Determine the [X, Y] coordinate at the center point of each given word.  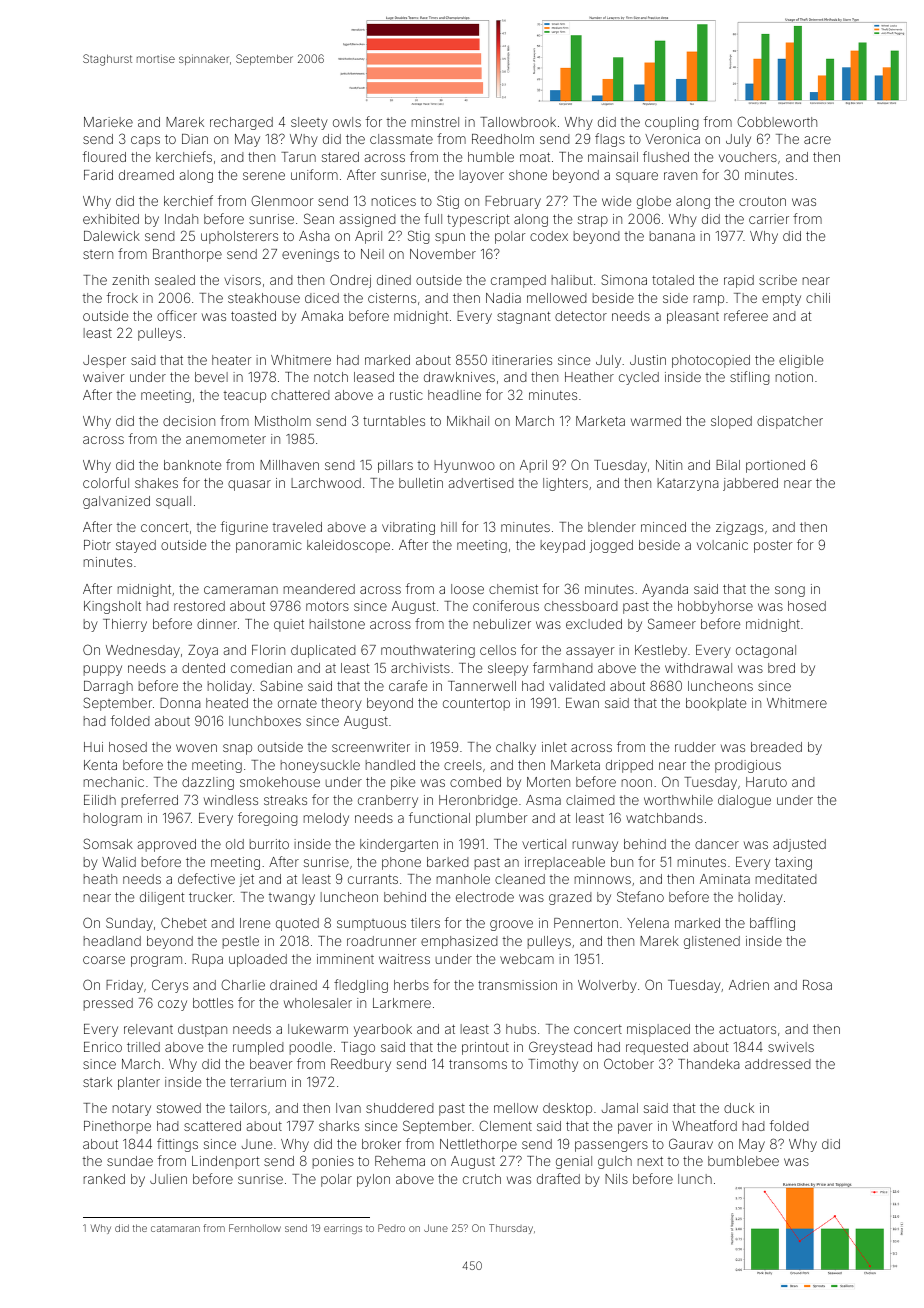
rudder [695, 747]
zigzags [739, 528]
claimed [590, 800]
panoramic [269, 546]
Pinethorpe [117, 1127]
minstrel [435, 122]
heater [232, 360]
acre [817, 140]
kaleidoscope [348, 546]
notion [794, 377]
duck [739, 1108]
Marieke [108, 122]
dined [394, 280]
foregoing [268, 819]
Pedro [391, 1228]
